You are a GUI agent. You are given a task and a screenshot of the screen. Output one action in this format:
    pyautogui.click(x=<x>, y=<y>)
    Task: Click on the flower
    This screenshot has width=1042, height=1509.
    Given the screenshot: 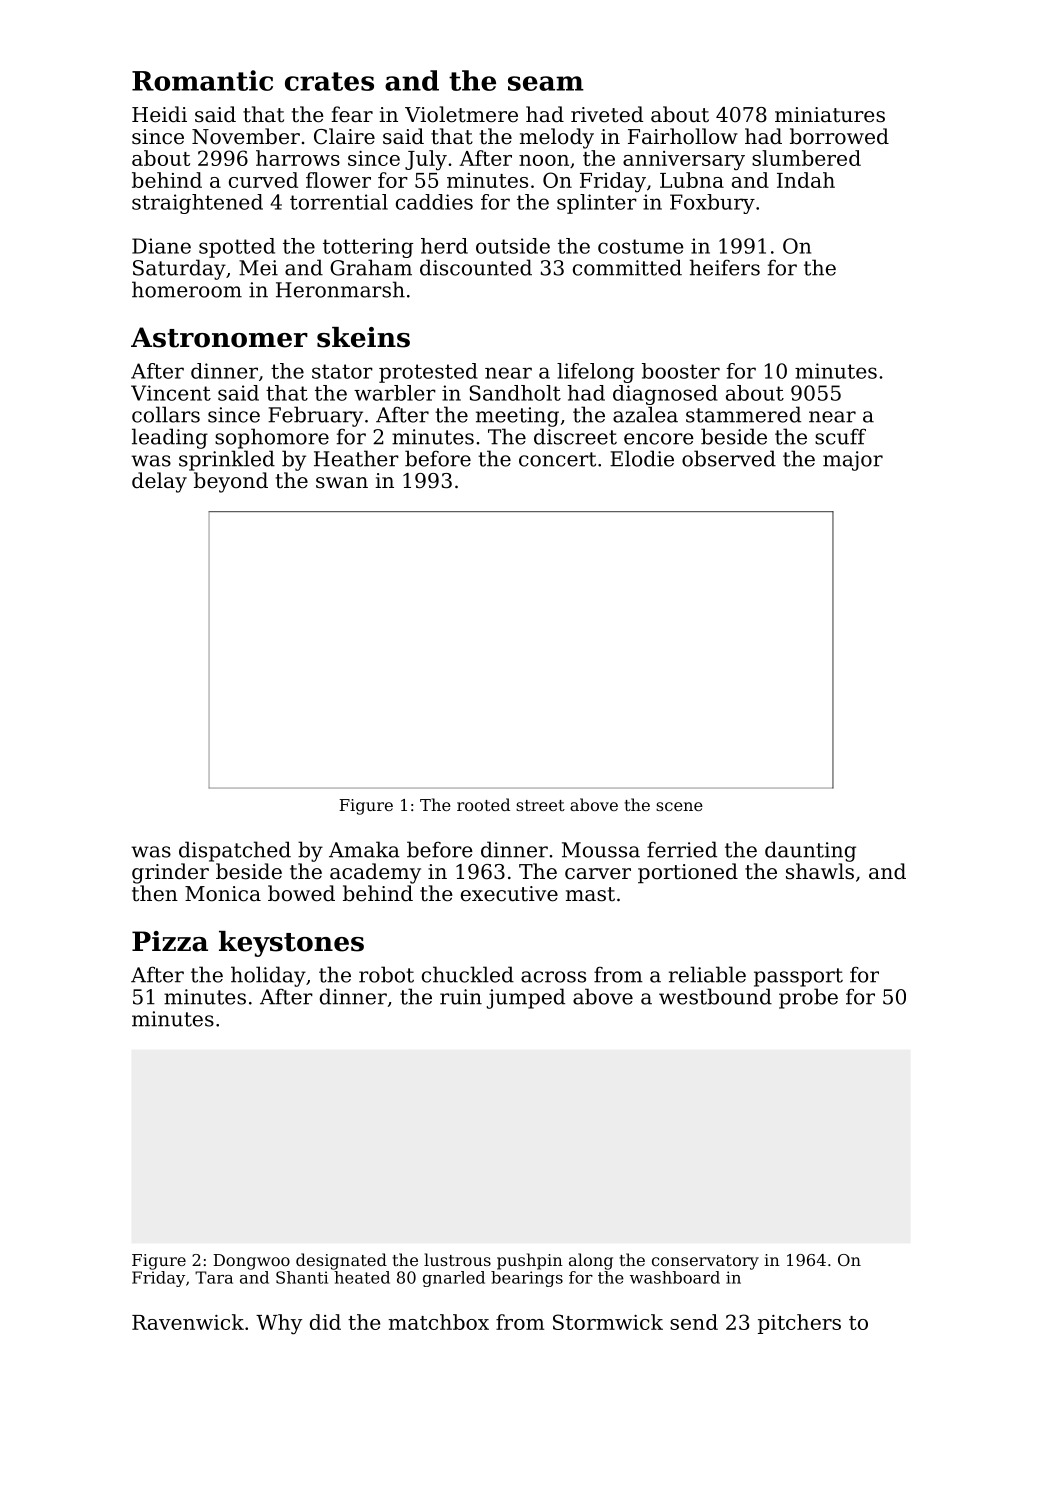 What is the action you would take?
    pyautogui.click(x=338, y=180)
